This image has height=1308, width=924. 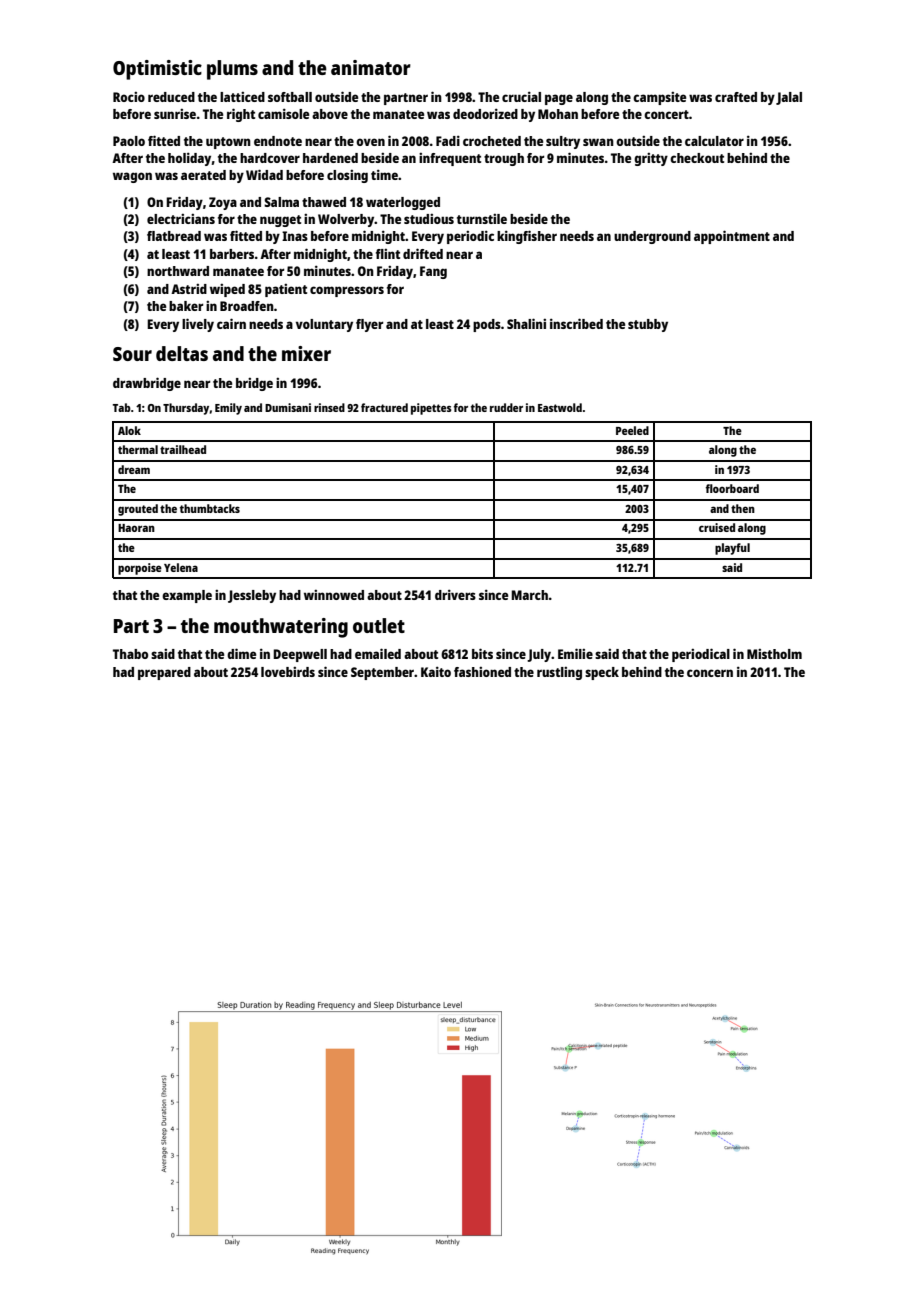 What do you see at coordinates (487, 325) in the image?
I see `pods` at bounding box center [487, 325].
